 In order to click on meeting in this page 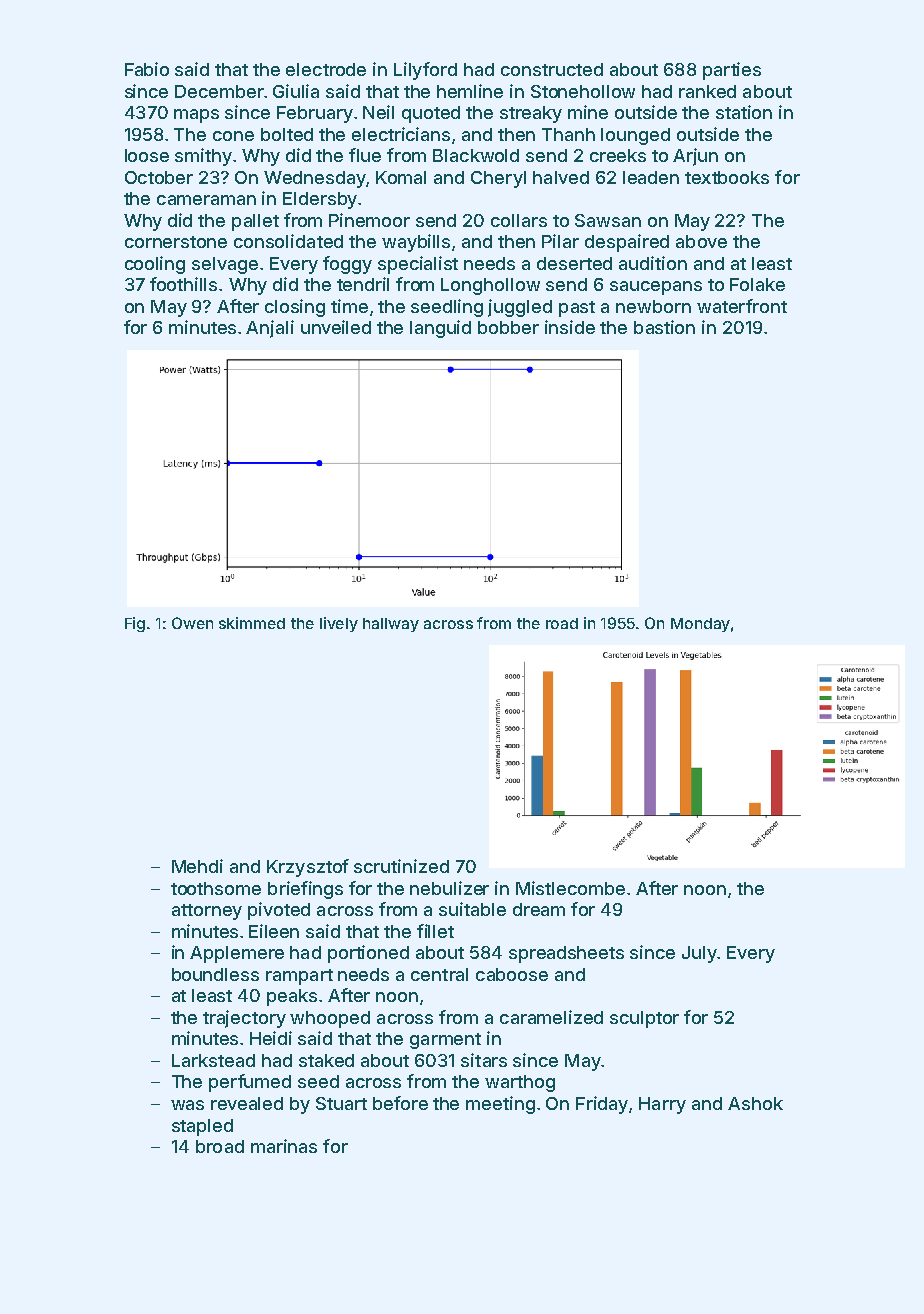, I will do `click(500, 1105)`.
